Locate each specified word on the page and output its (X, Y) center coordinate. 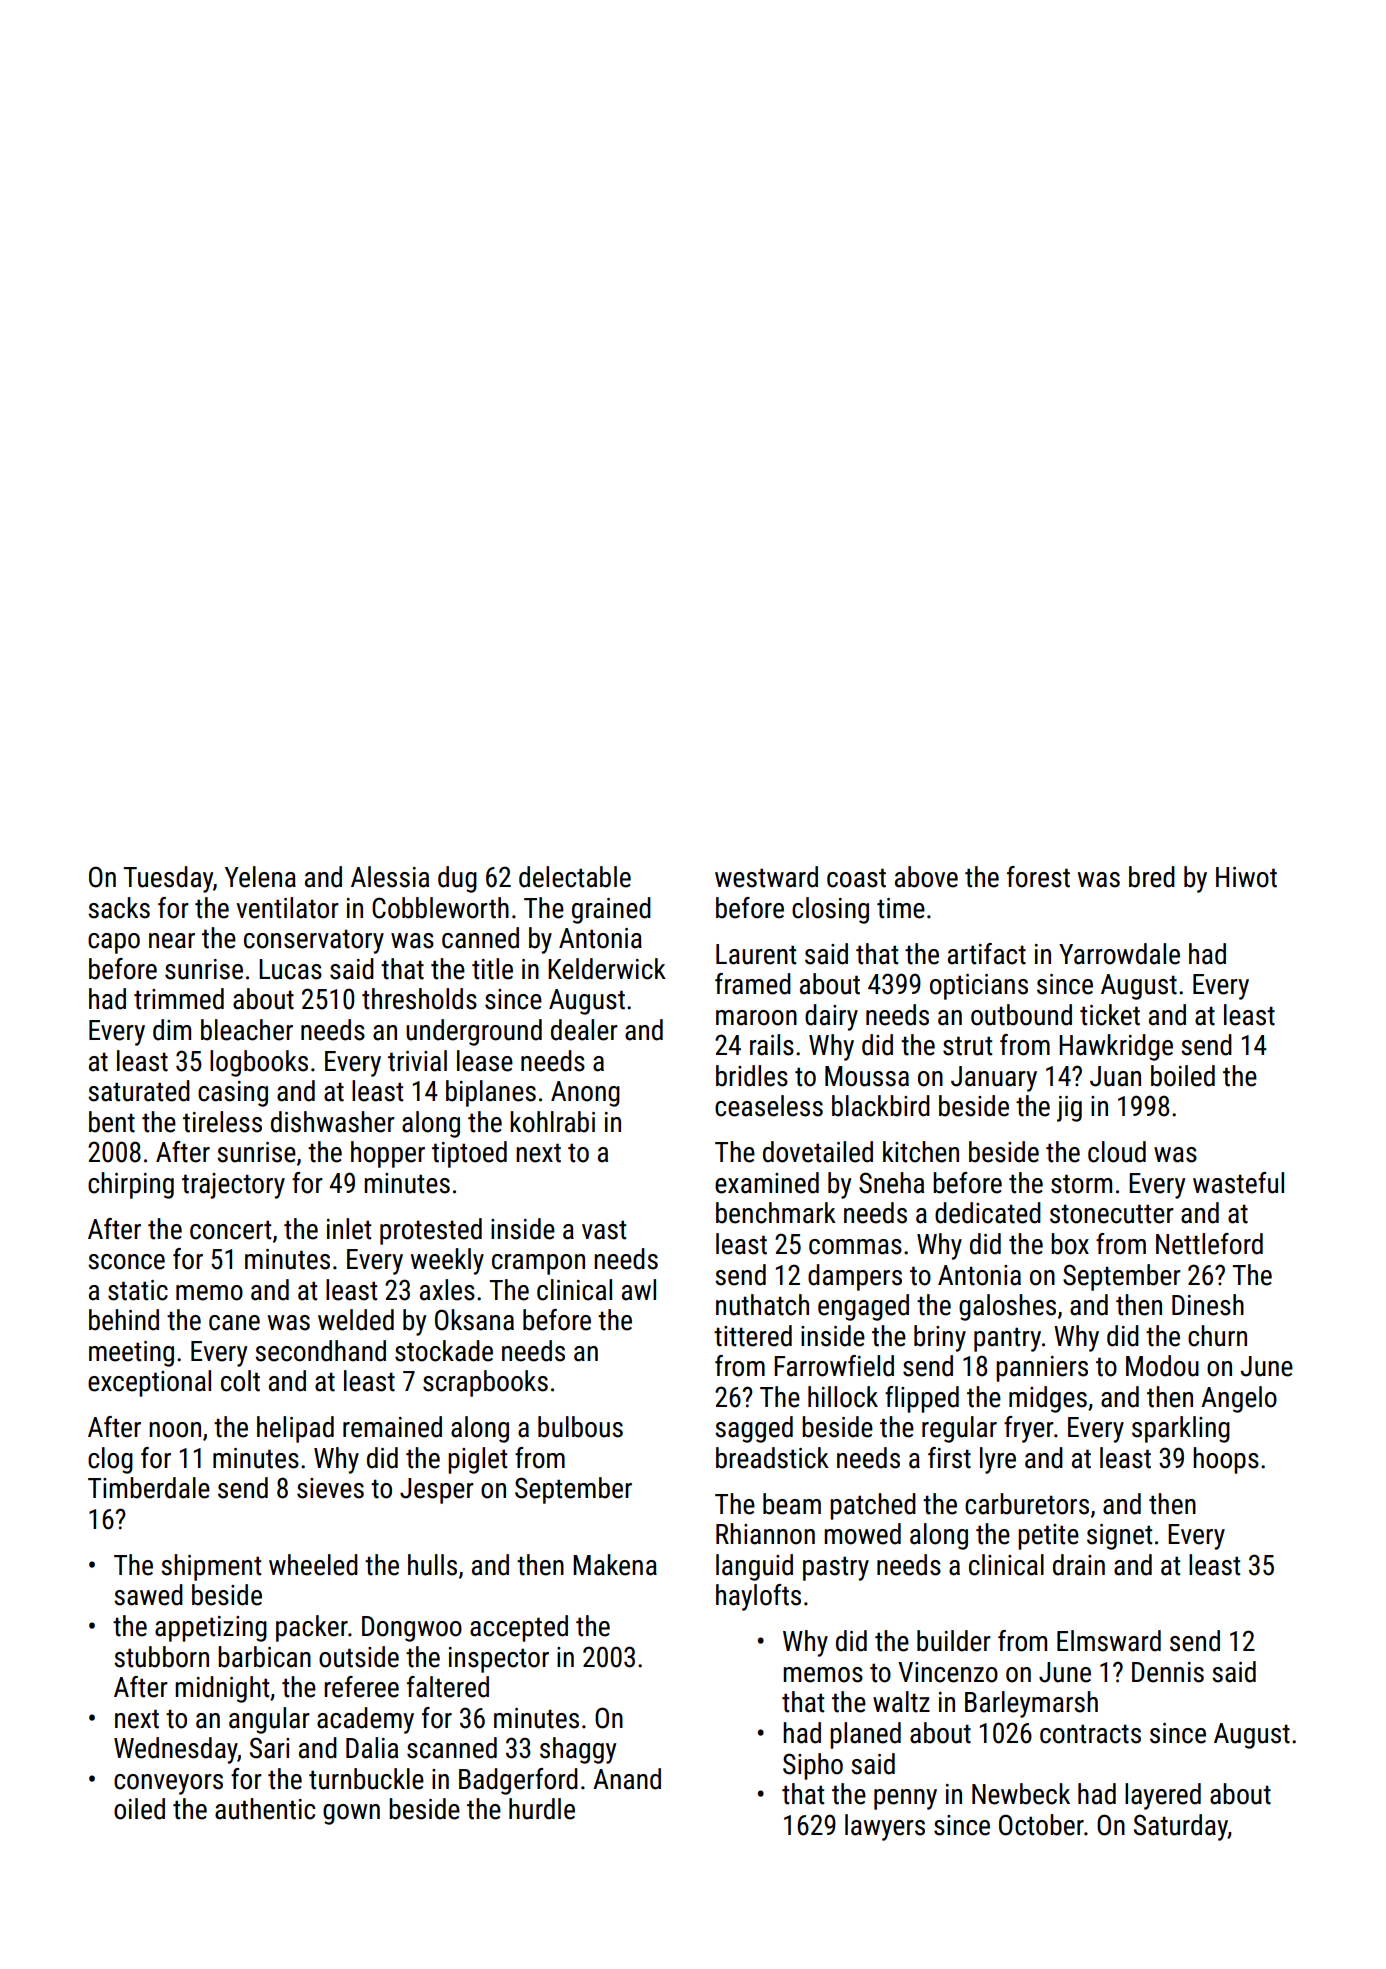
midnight (222, 1689)
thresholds (419, 999)
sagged (754, 1429)
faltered (448, 1687)
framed (753, 984)
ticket (1110, 1015)
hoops (1226, 1460)
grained (611, 910)
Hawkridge (1116, 1047)
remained (392, 1427)
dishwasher (333, 1122)
